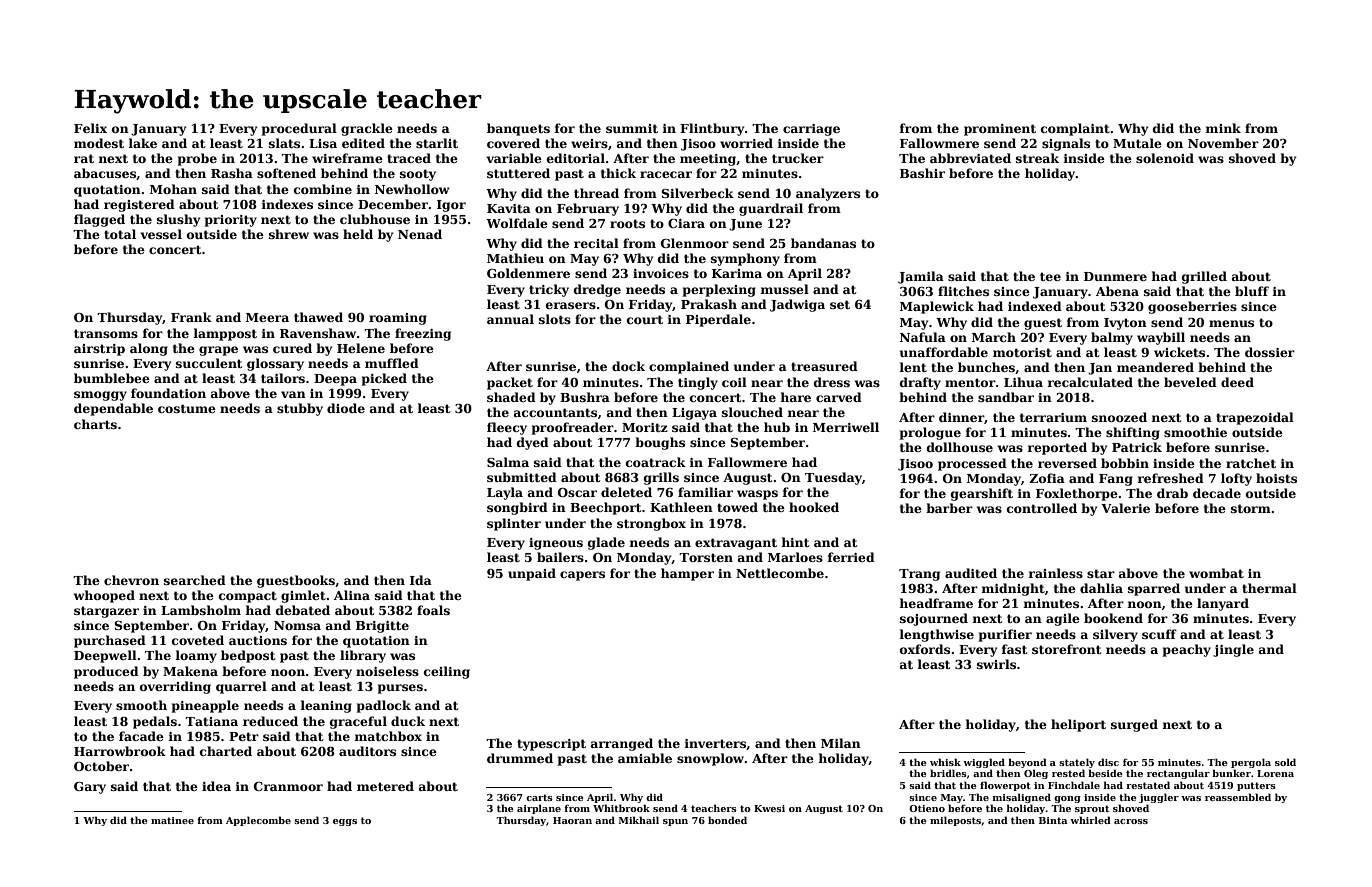 The height and width of the screenshot is (887, 1372). Describe the element at coordinates (1223, 604) in the screenshot. I see `lanyard` at that location.
